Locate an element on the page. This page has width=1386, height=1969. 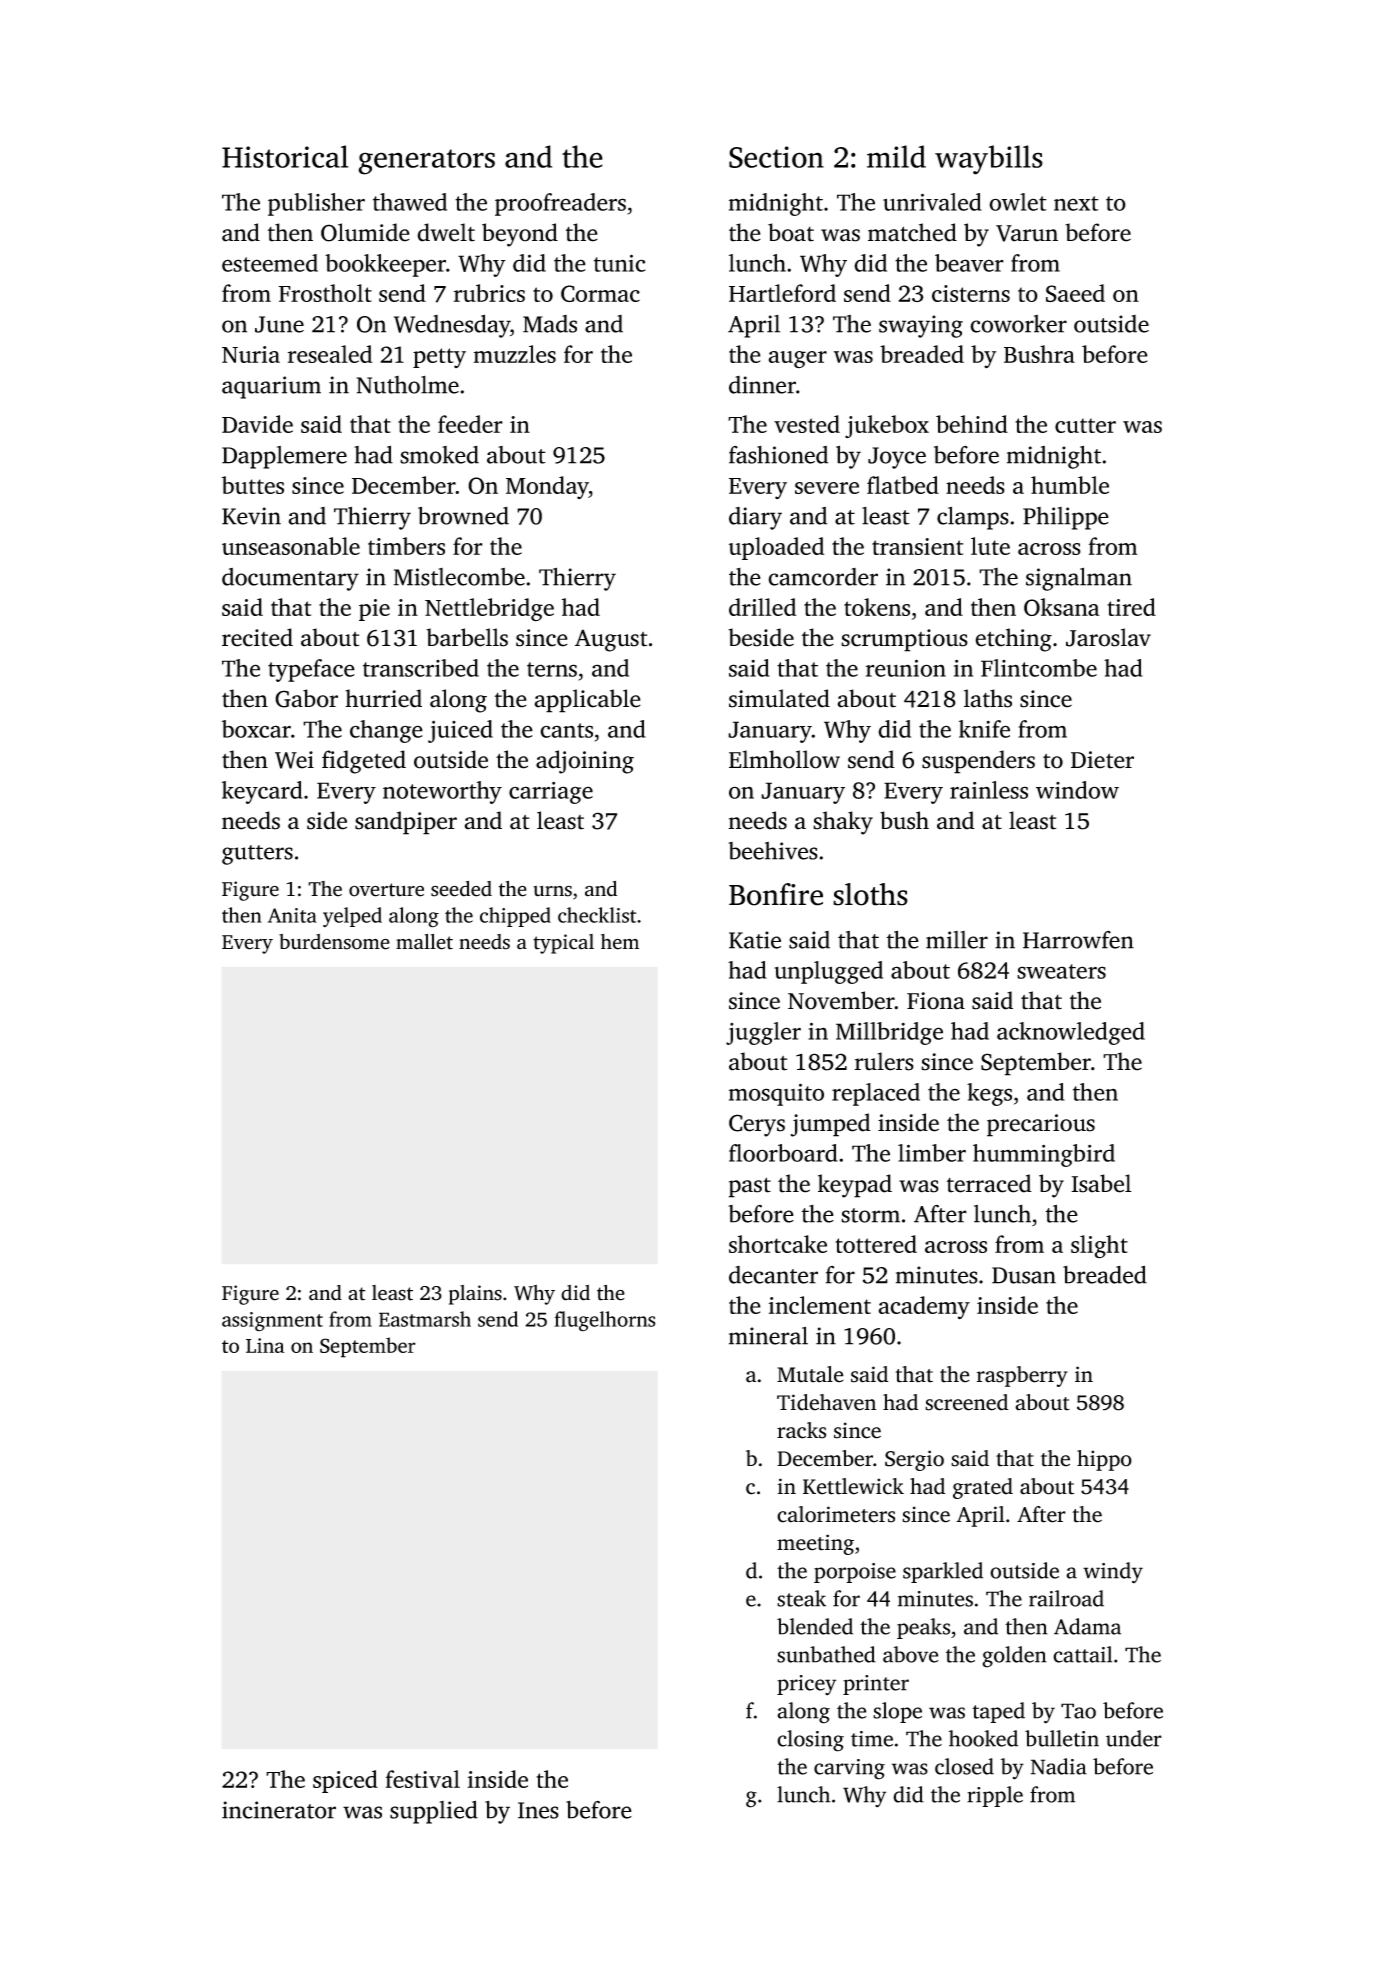
beehives is located at coordinates (773, 851).
